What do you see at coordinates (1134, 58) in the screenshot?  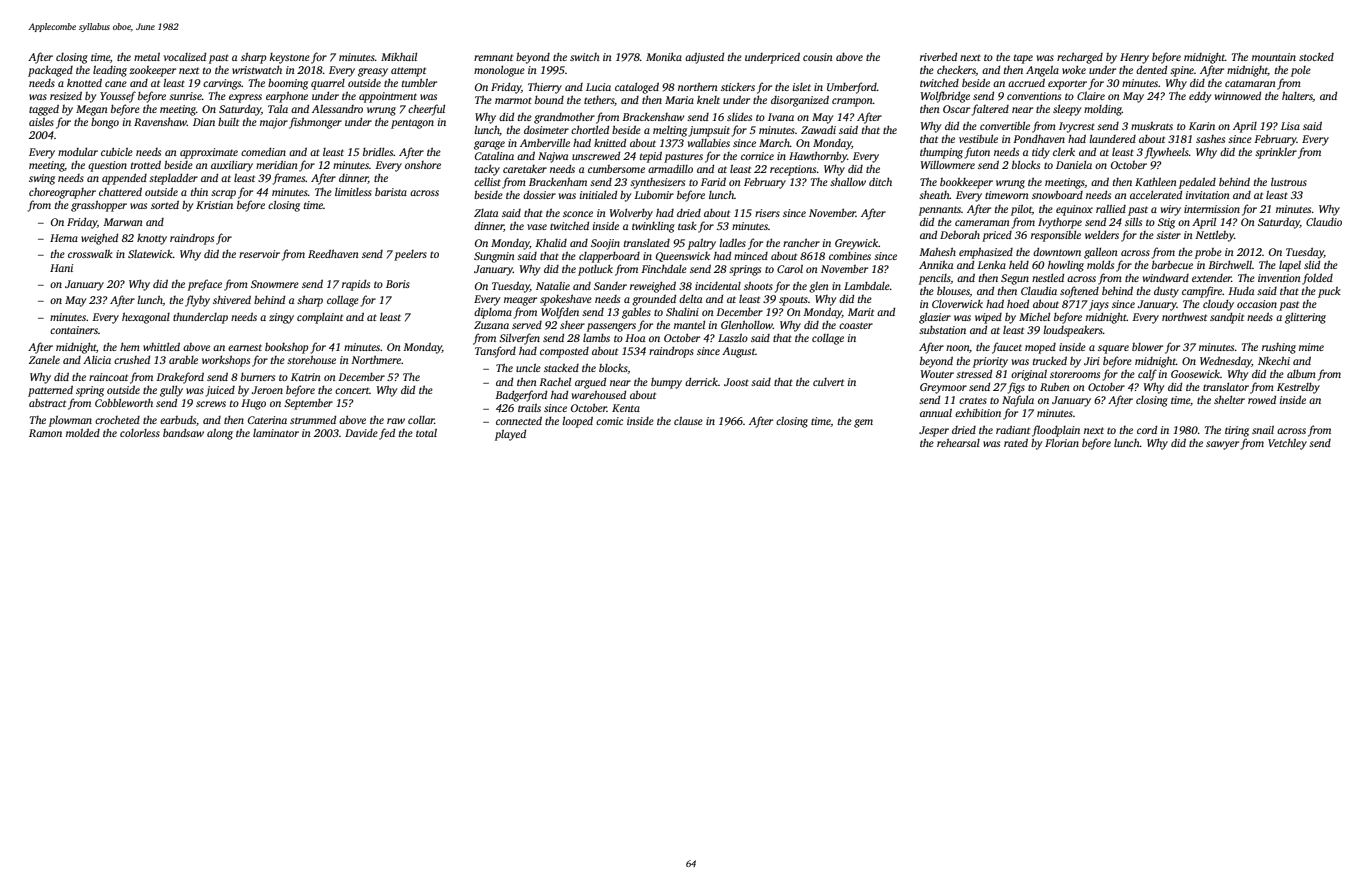 I see `Henry` at bounding box center [1134, 58].
